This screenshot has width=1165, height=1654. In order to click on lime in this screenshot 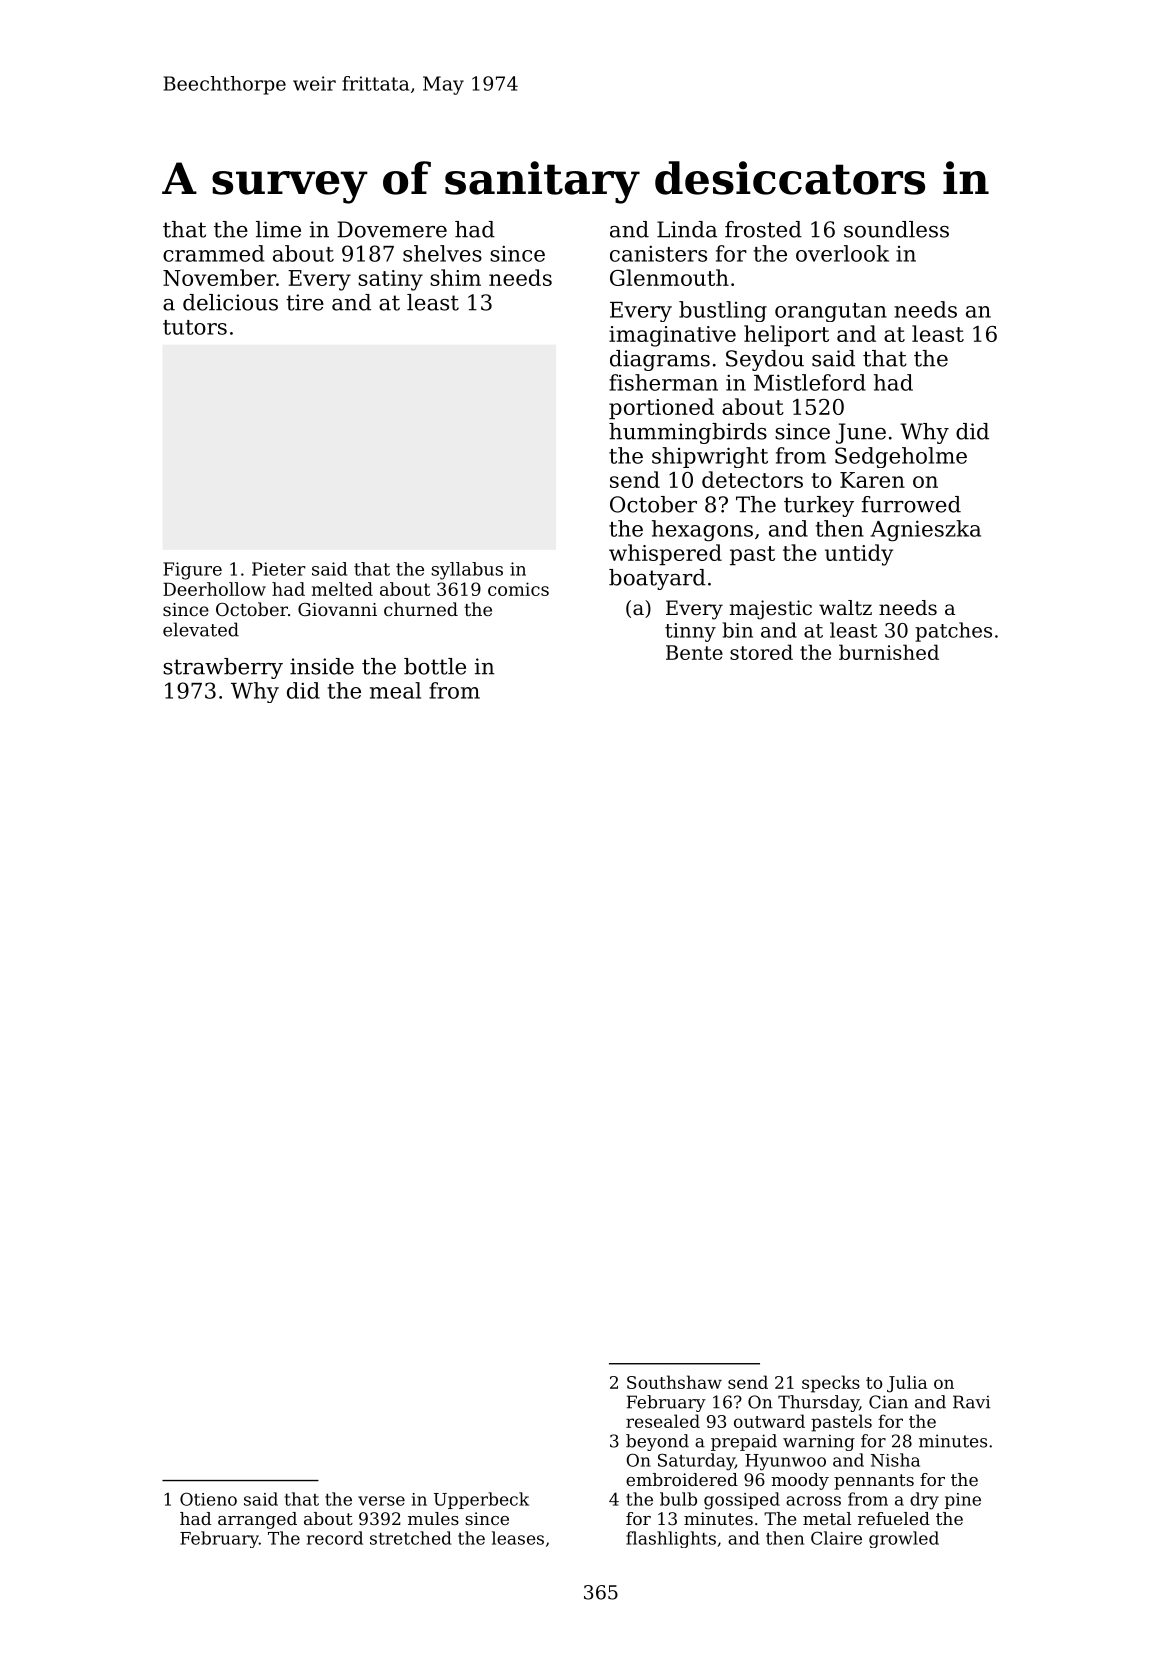, I will do `click(278, 229)`.
